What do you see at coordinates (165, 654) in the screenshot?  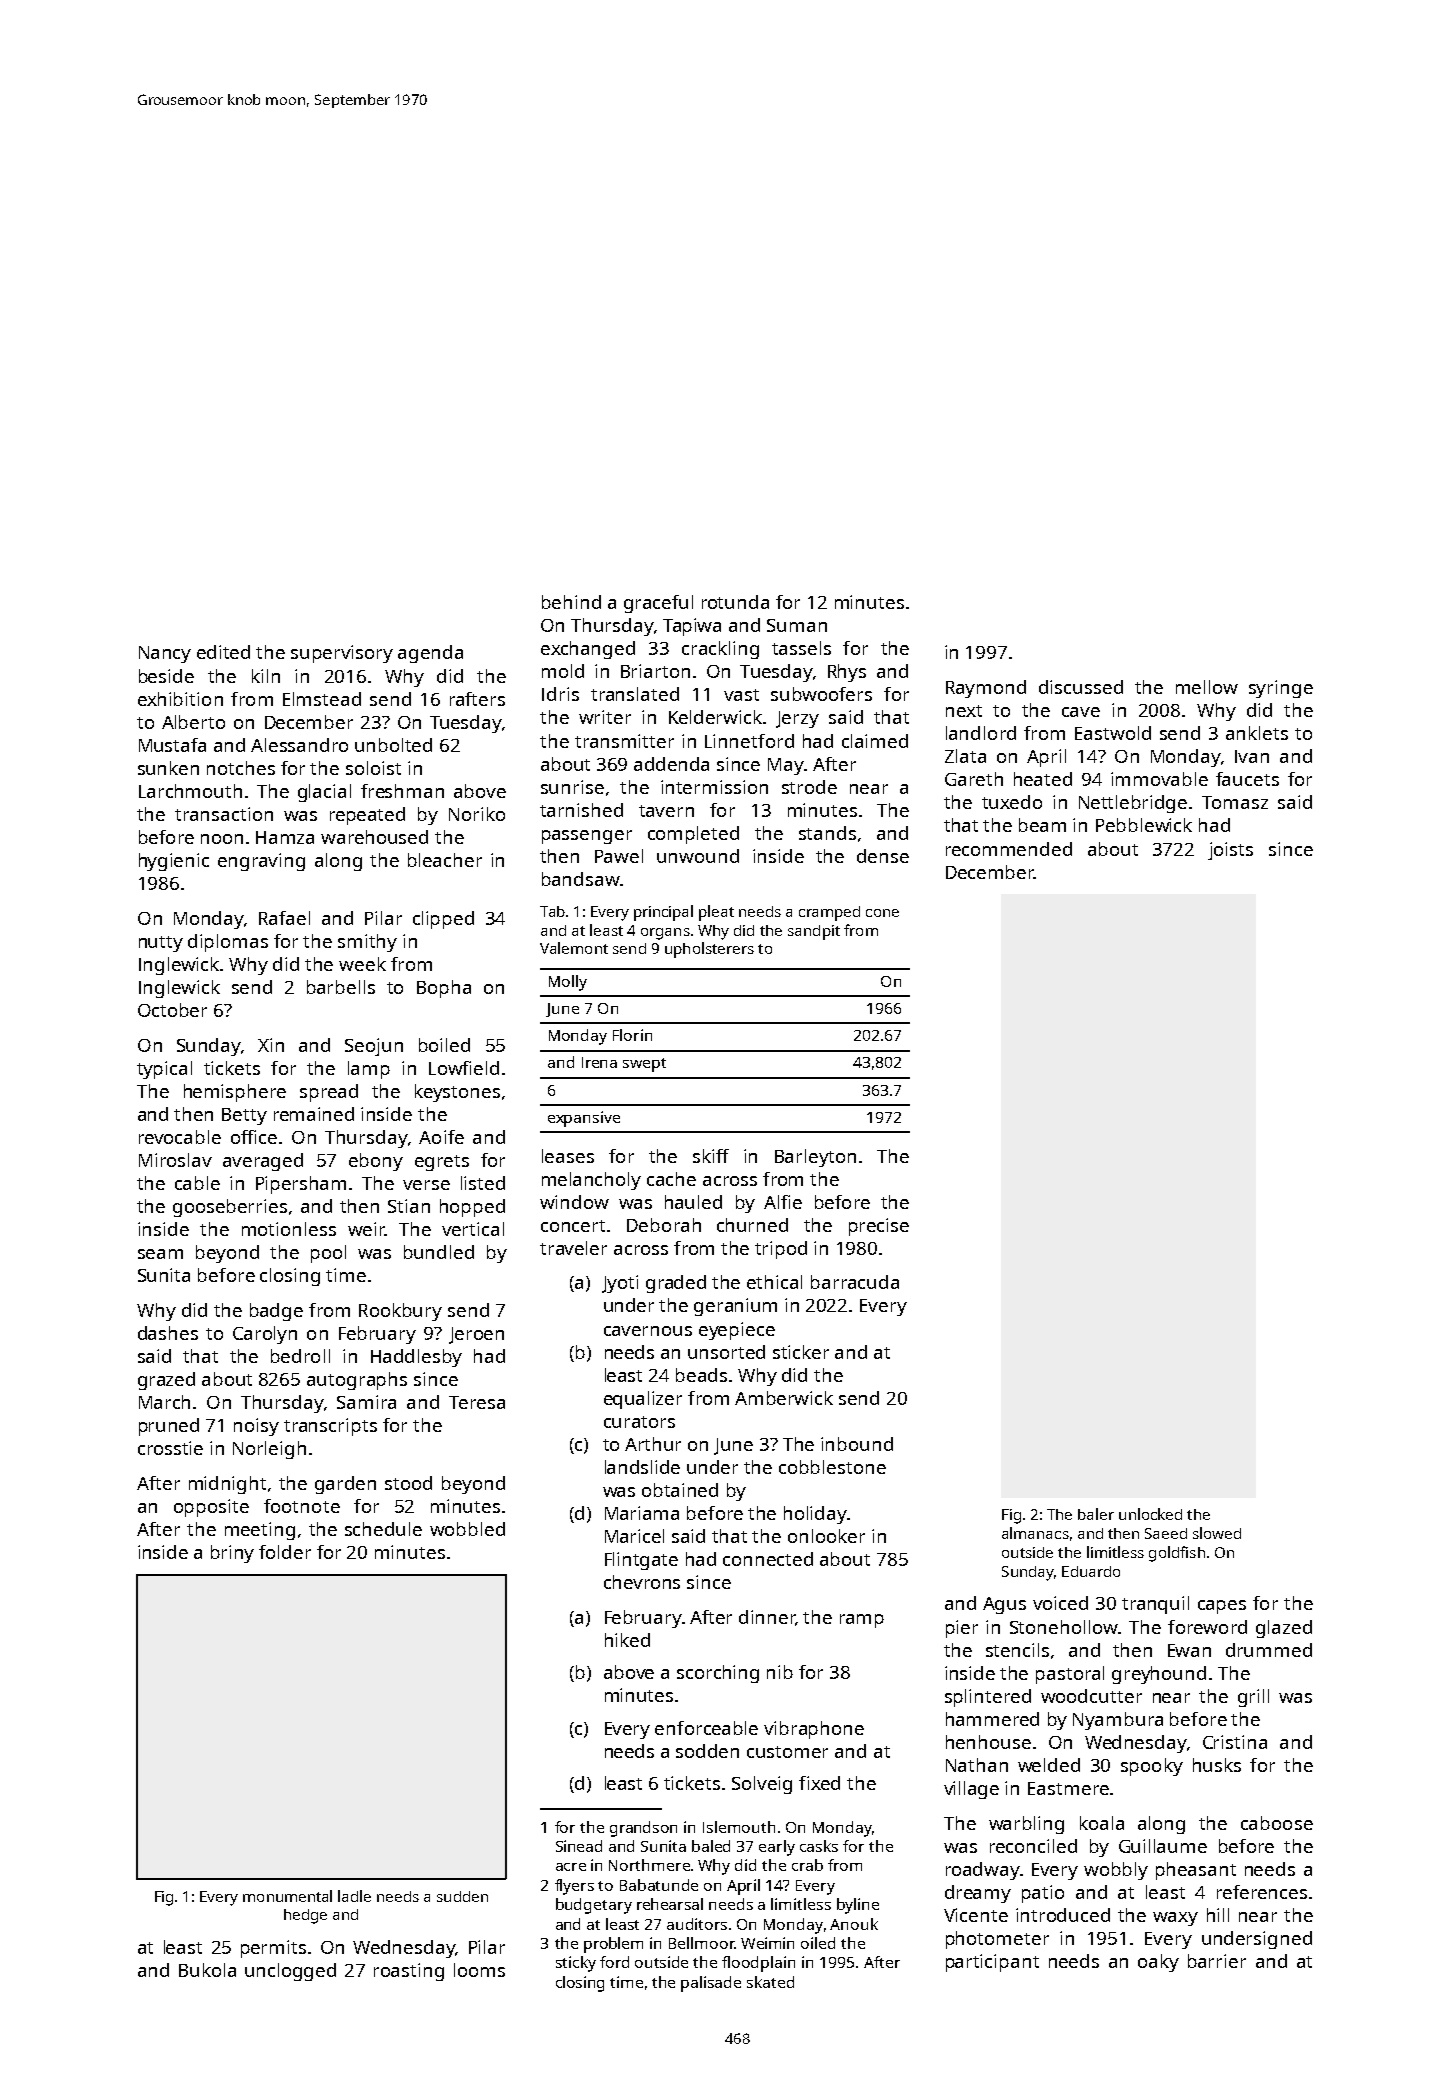 I see `Nancy` at bounding box center [165, 654].
